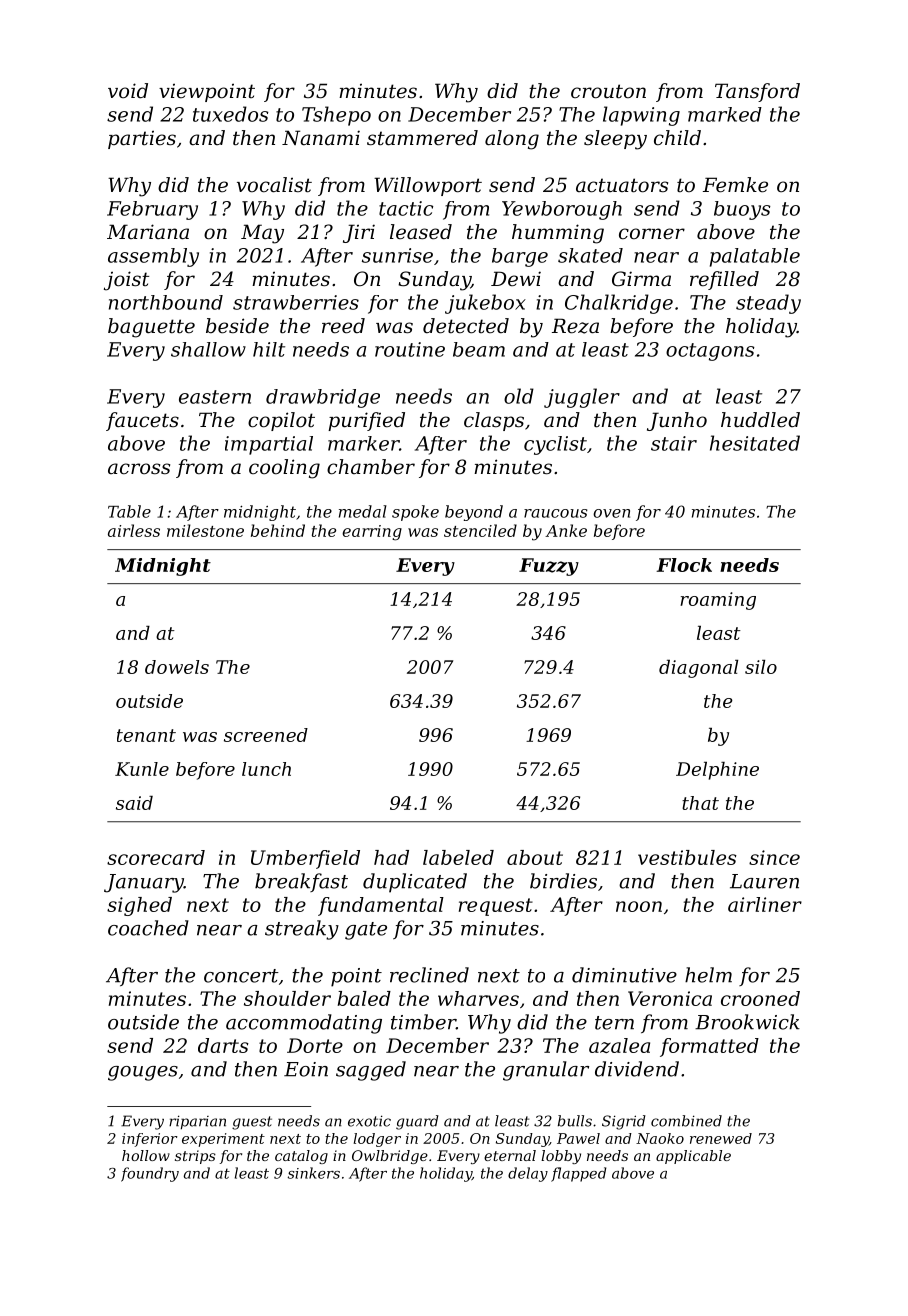 The width and height of the screenshot is (908, 1316). What do you see at coordinates (641, 279) in the screenshot?
I see `Girma` at bounding box center [641, 279].
